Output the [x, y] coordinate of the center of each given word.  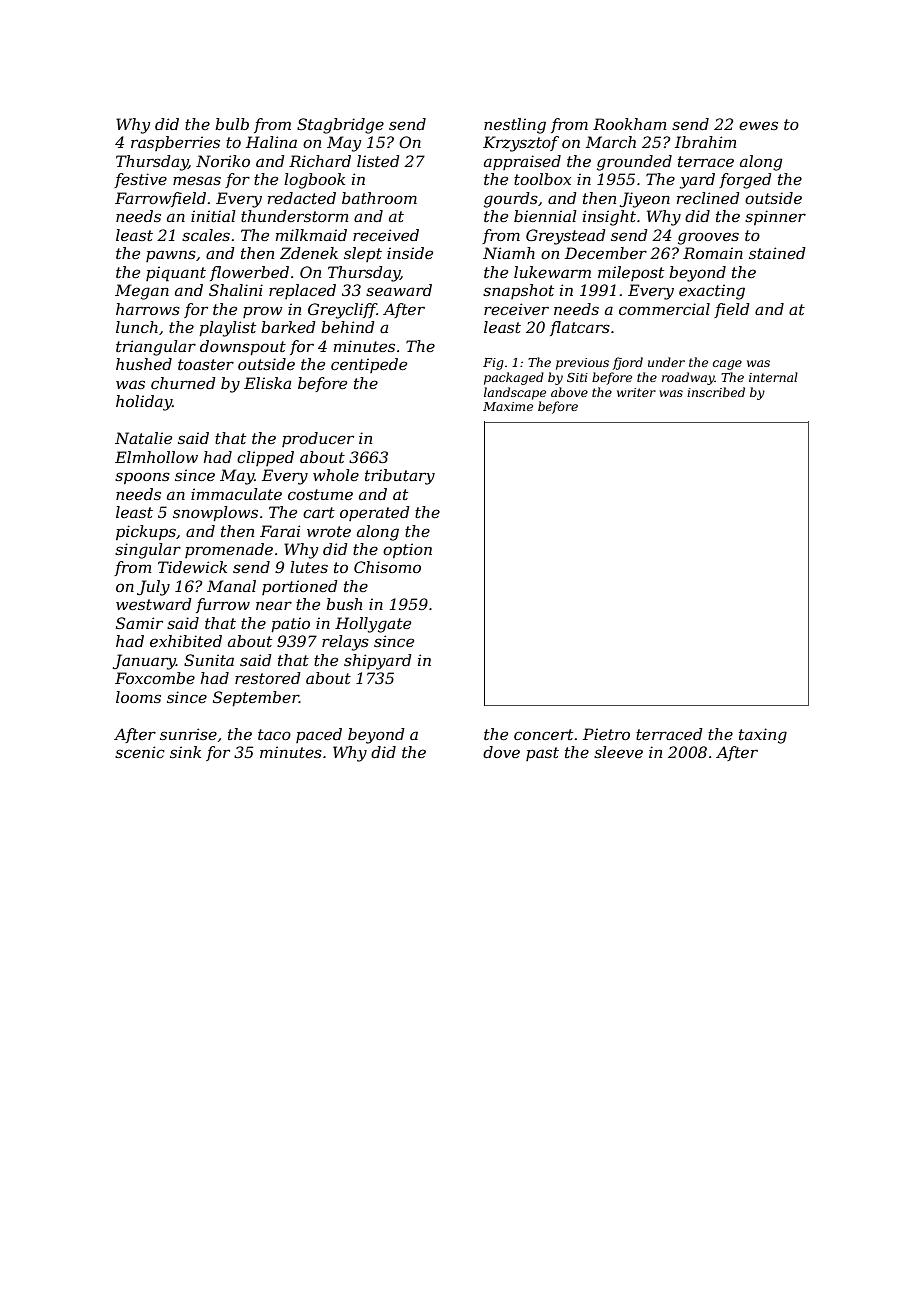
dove [501, 752]
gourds [511, 200]
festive [140, 180]
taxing [763, 736]
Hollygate [373, 625]
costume [320, 494]
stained [777, 253]
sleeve [618, 752]
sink [185, 752]
